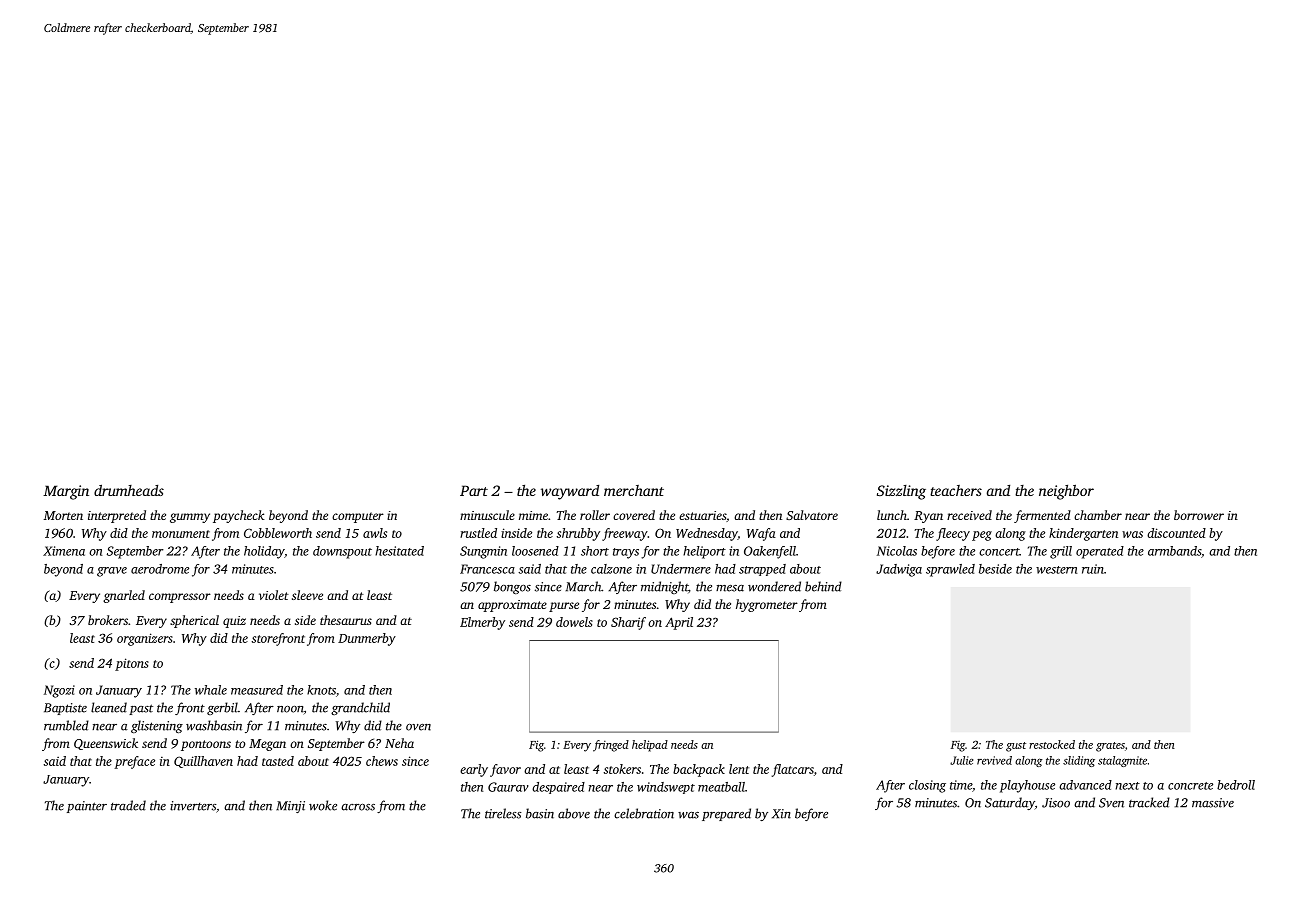 Image resolution: width=1308 pixels, height=924 pixels. I want to click on spherical, so click(194, 621).
